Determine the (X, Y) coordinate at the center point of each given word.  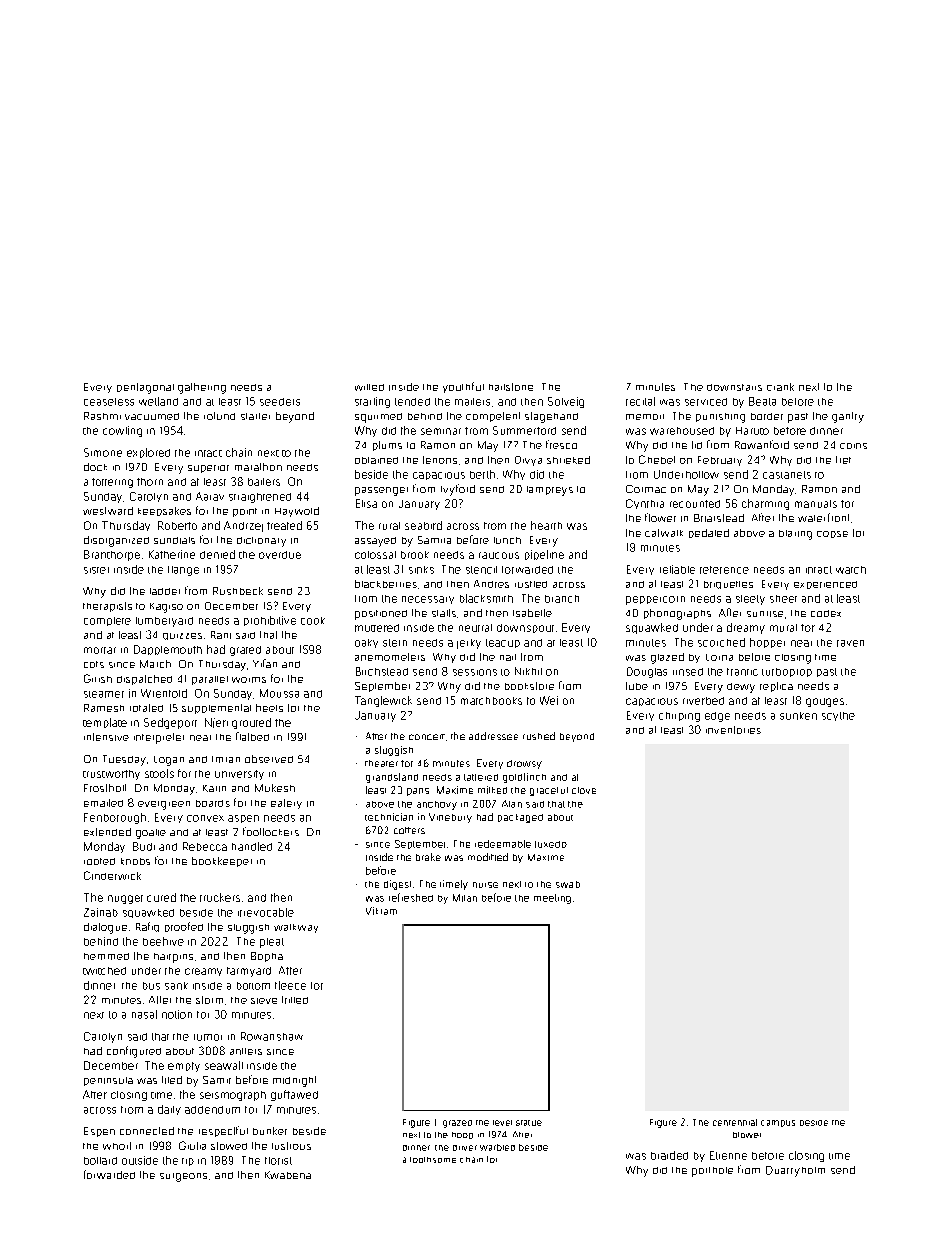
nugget (125, 899)
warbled (497, 1147)
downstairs (734, 387)
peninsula (108, 1081)
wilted (369, 387)
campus (778, 1123)
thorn (150, 482)
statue (529, 1123)
